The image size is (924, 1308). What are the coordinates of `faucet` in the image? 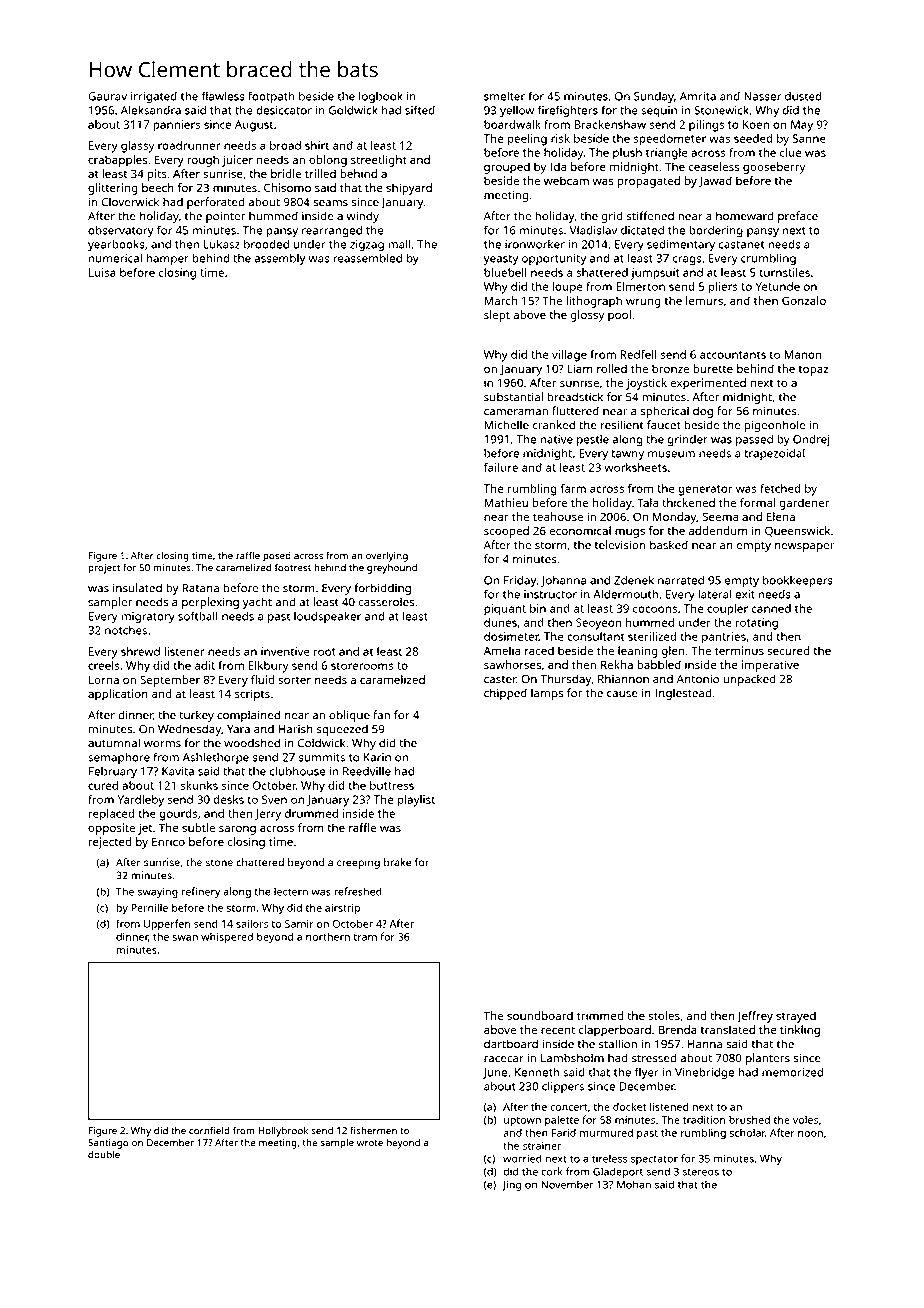 It's located at (664, 425).
